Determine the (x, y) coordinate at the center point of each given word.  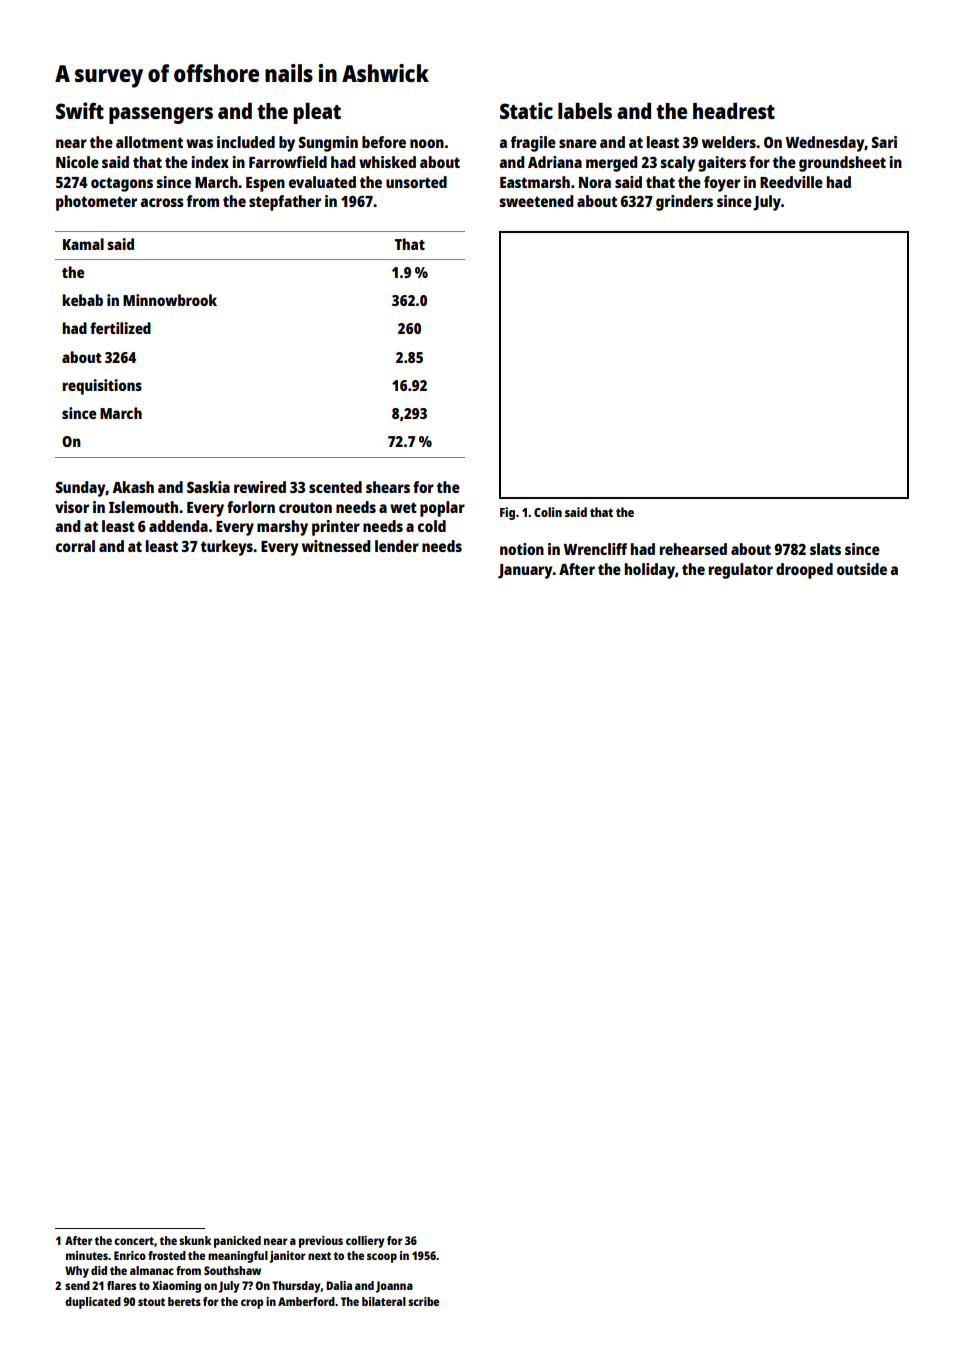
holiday (650, 571)
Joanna (394, 1287)
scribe (423, 1301)
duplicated (93, 1303)
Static (526, 110)
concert (134, 1241)
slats (825, 549)
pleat (317, 113)
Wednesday (825, 144)
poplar (442, 509)
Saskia (208, 487)
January (525, 571)
